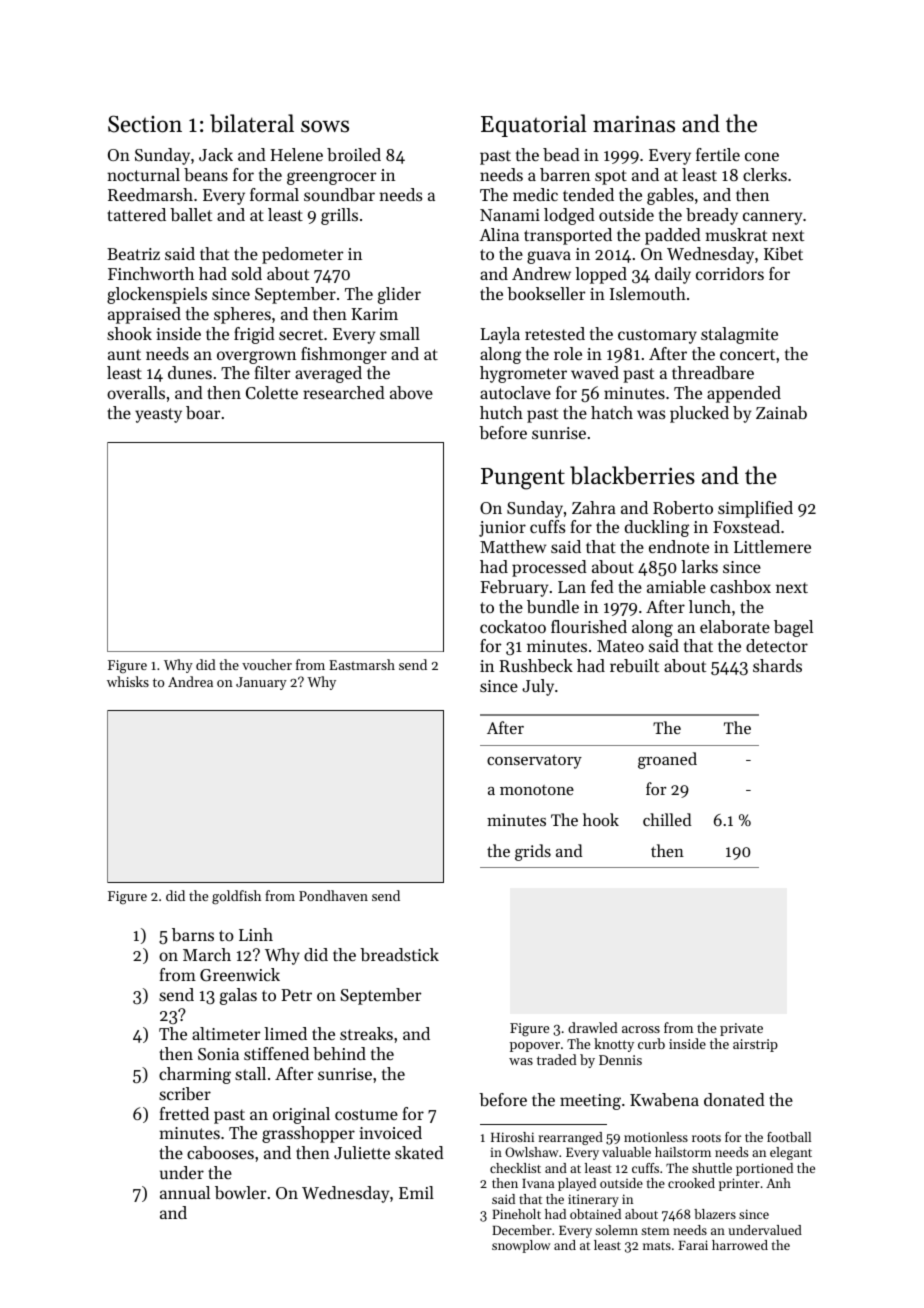 The height and width of the screenshot is (1308, 924). Describe the element at coordinates (783, 253) in the screenshot. I see `Kibet` at that location.
